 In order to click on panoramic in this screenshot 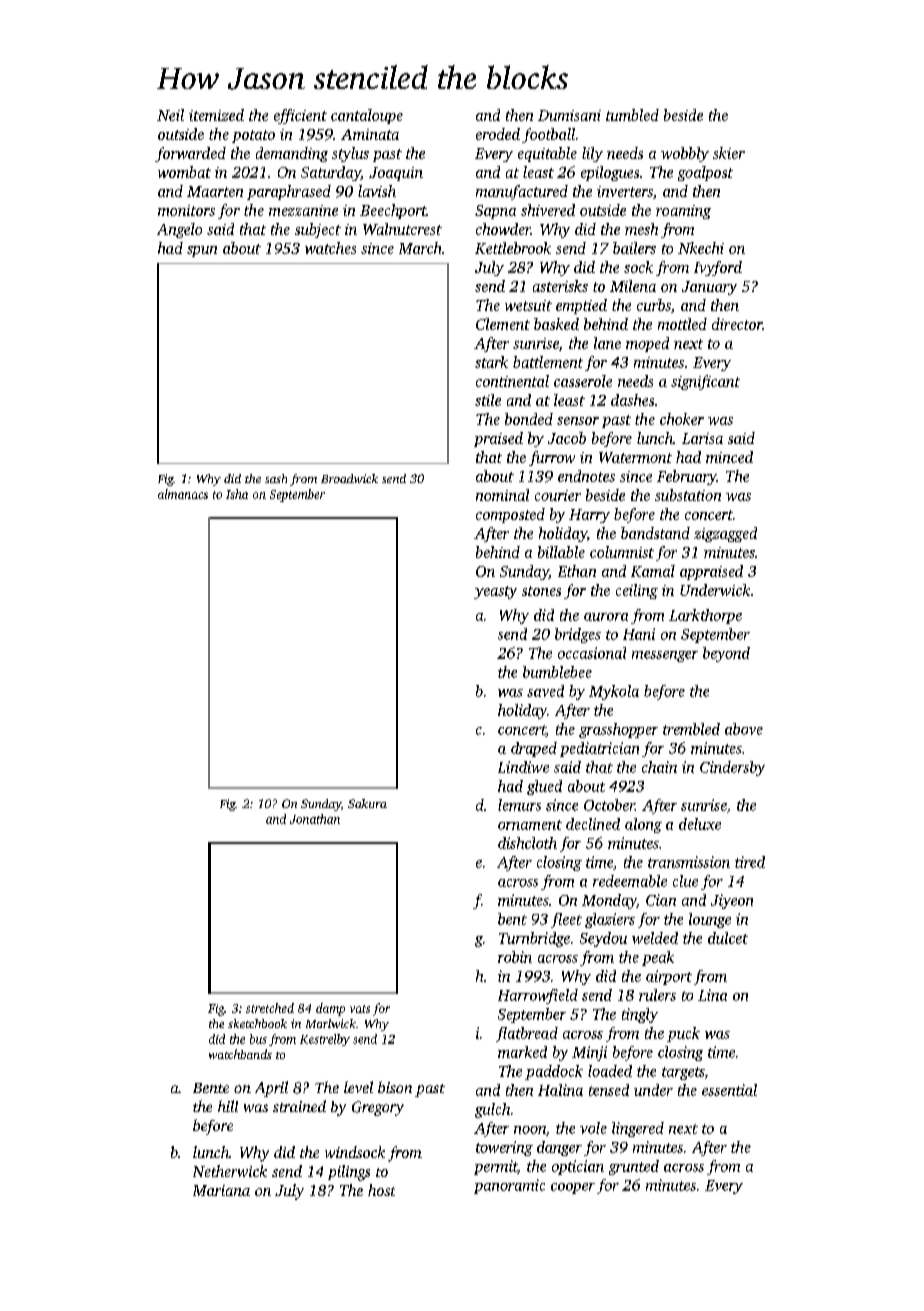, I will do `click(509, 1186)`.
